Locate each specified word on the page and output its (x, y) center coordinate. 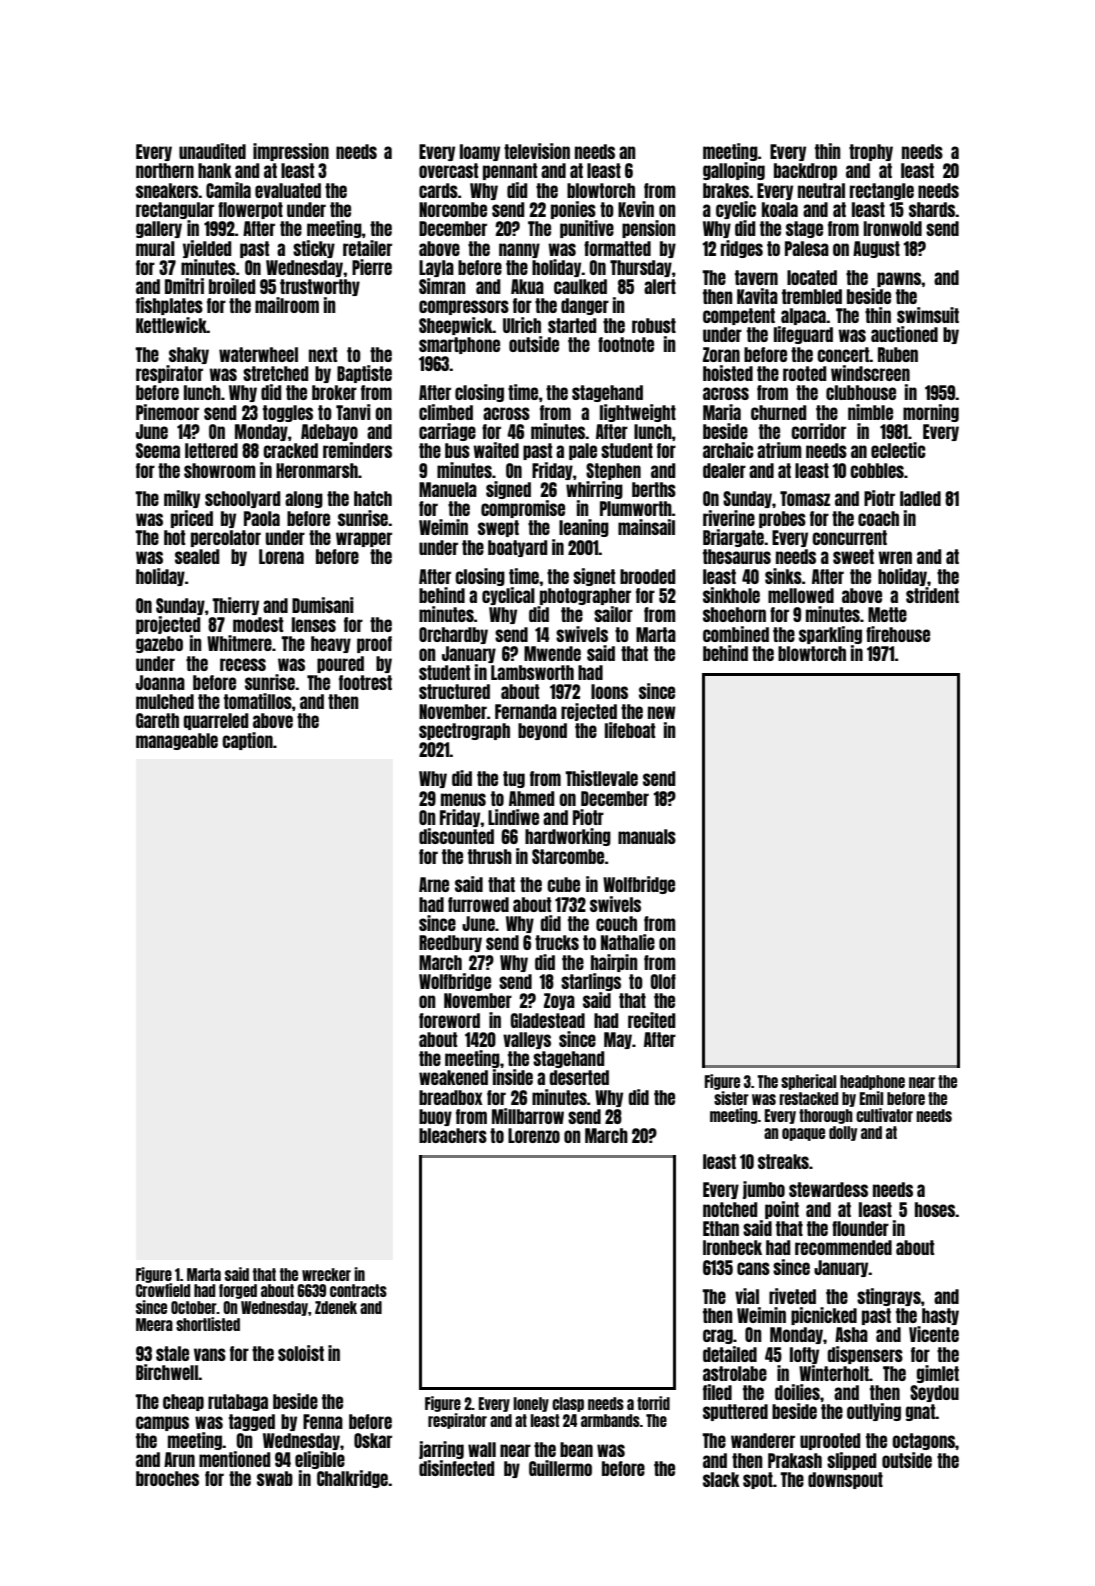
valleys (527, 1040)
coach (878, 518)
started (572, 325)
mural (155, 248)
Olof (663, 981)
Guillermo (560, 1468)
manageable (177, 741)
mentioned (234, 1459)
